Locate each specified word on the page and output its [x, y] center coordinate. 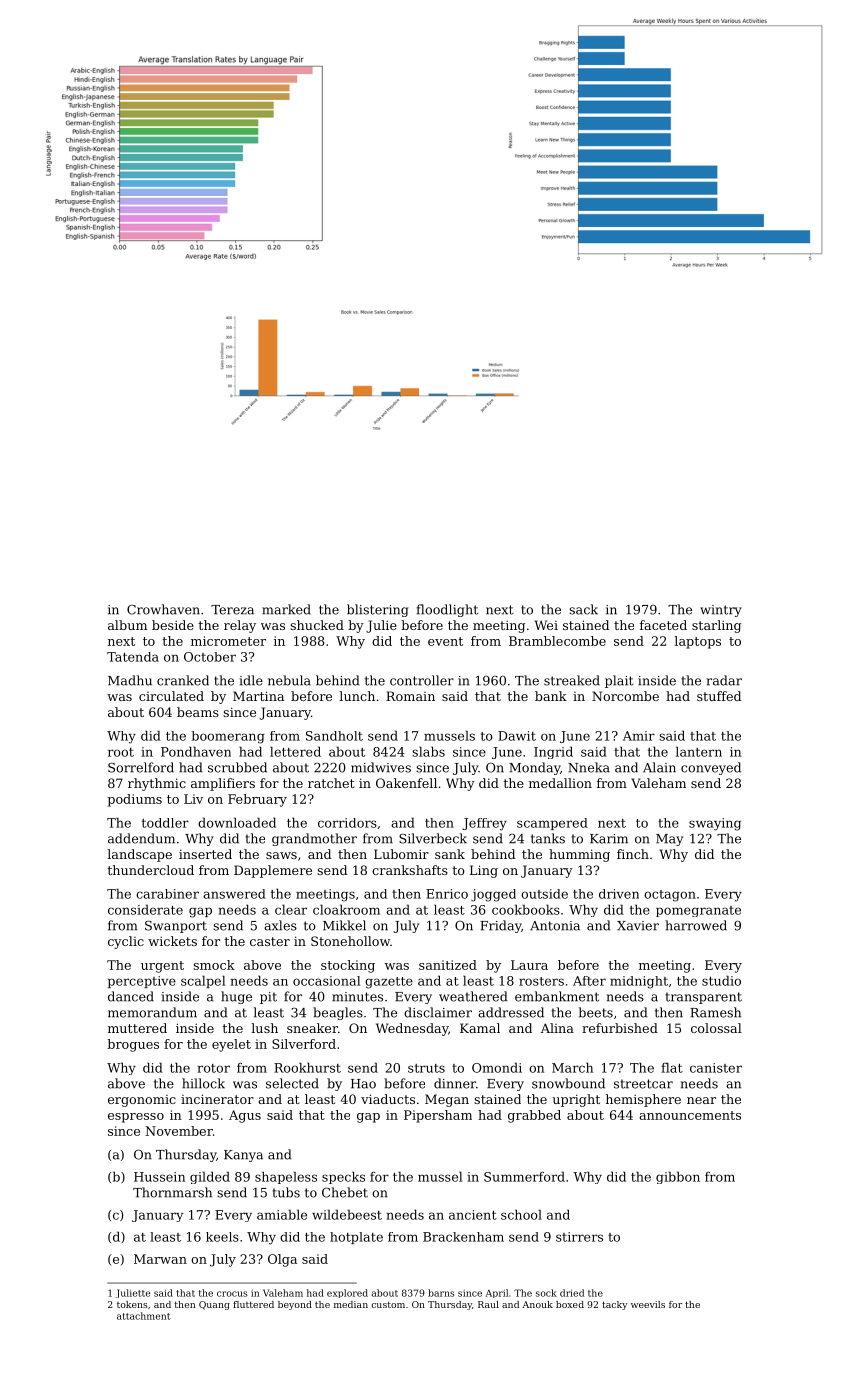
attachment [143, 1316]
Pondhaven [196, 751]
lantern [699, 751]
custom [388, 1304]
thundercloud [150, 870]
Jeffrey [484, 824]
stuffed [719, 696]
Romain [410, 696]
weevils [648, 1304]
